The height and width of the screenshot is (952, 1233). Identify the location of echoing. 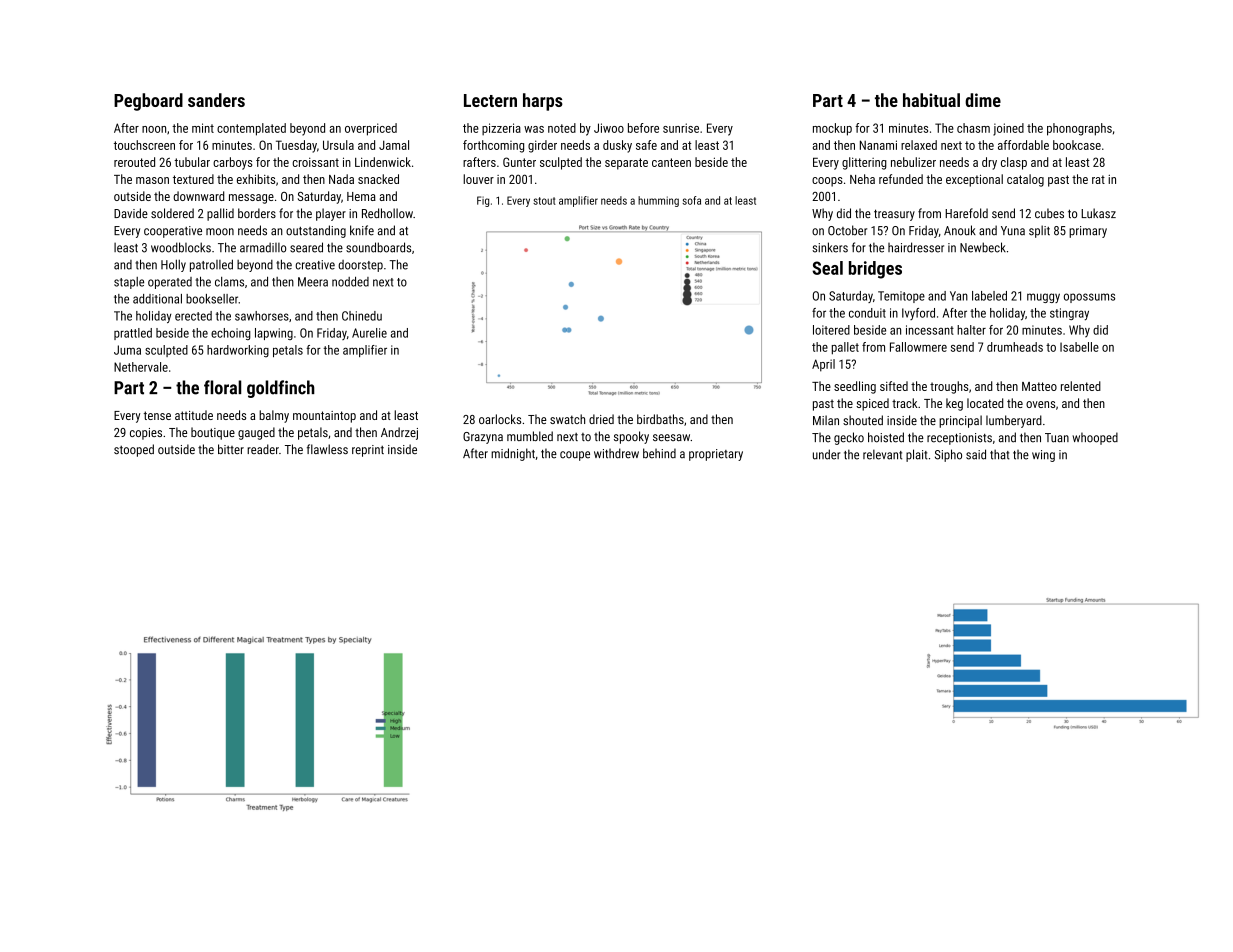
(231, 334).
